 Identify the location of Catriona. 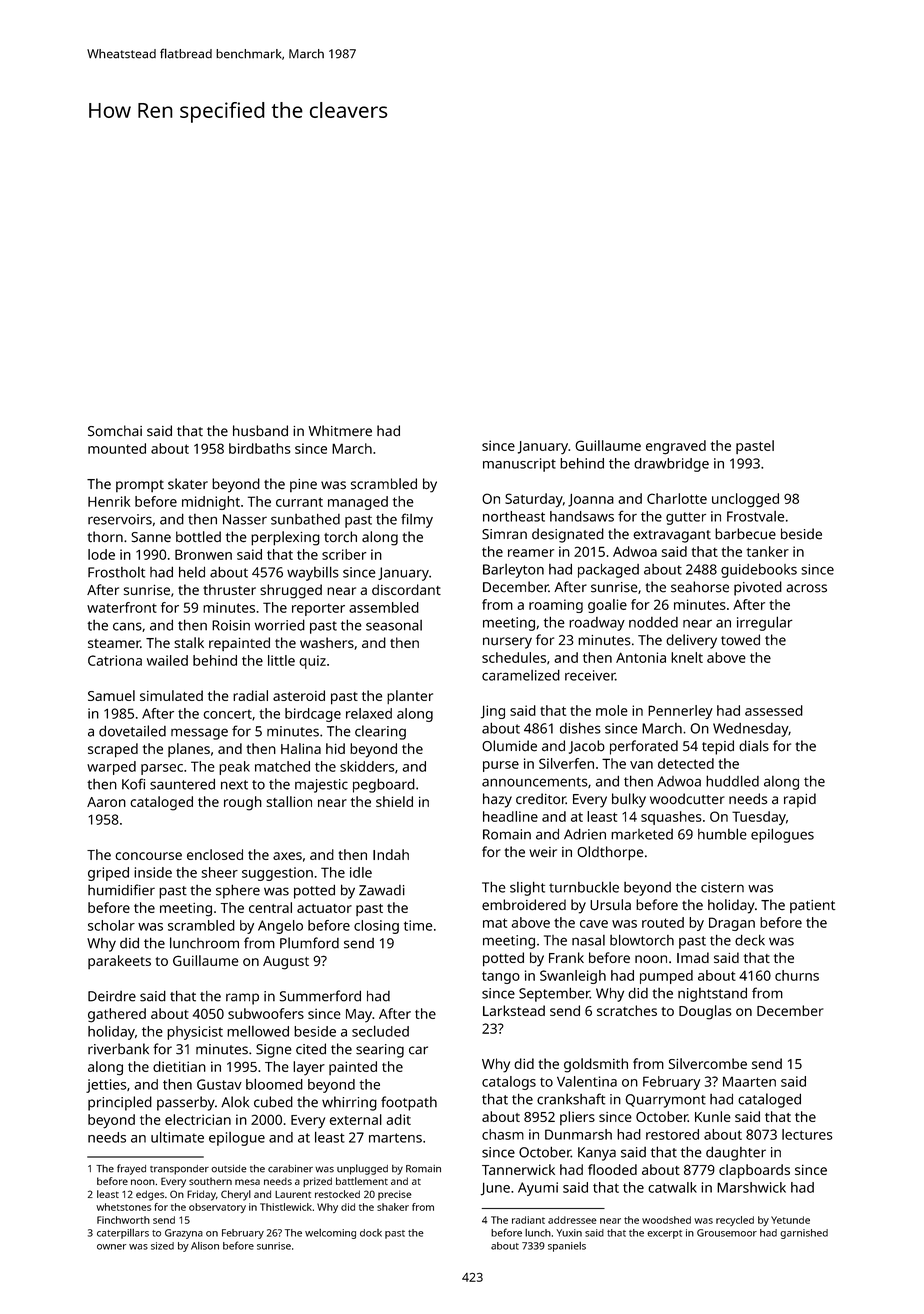
(115, 660).
